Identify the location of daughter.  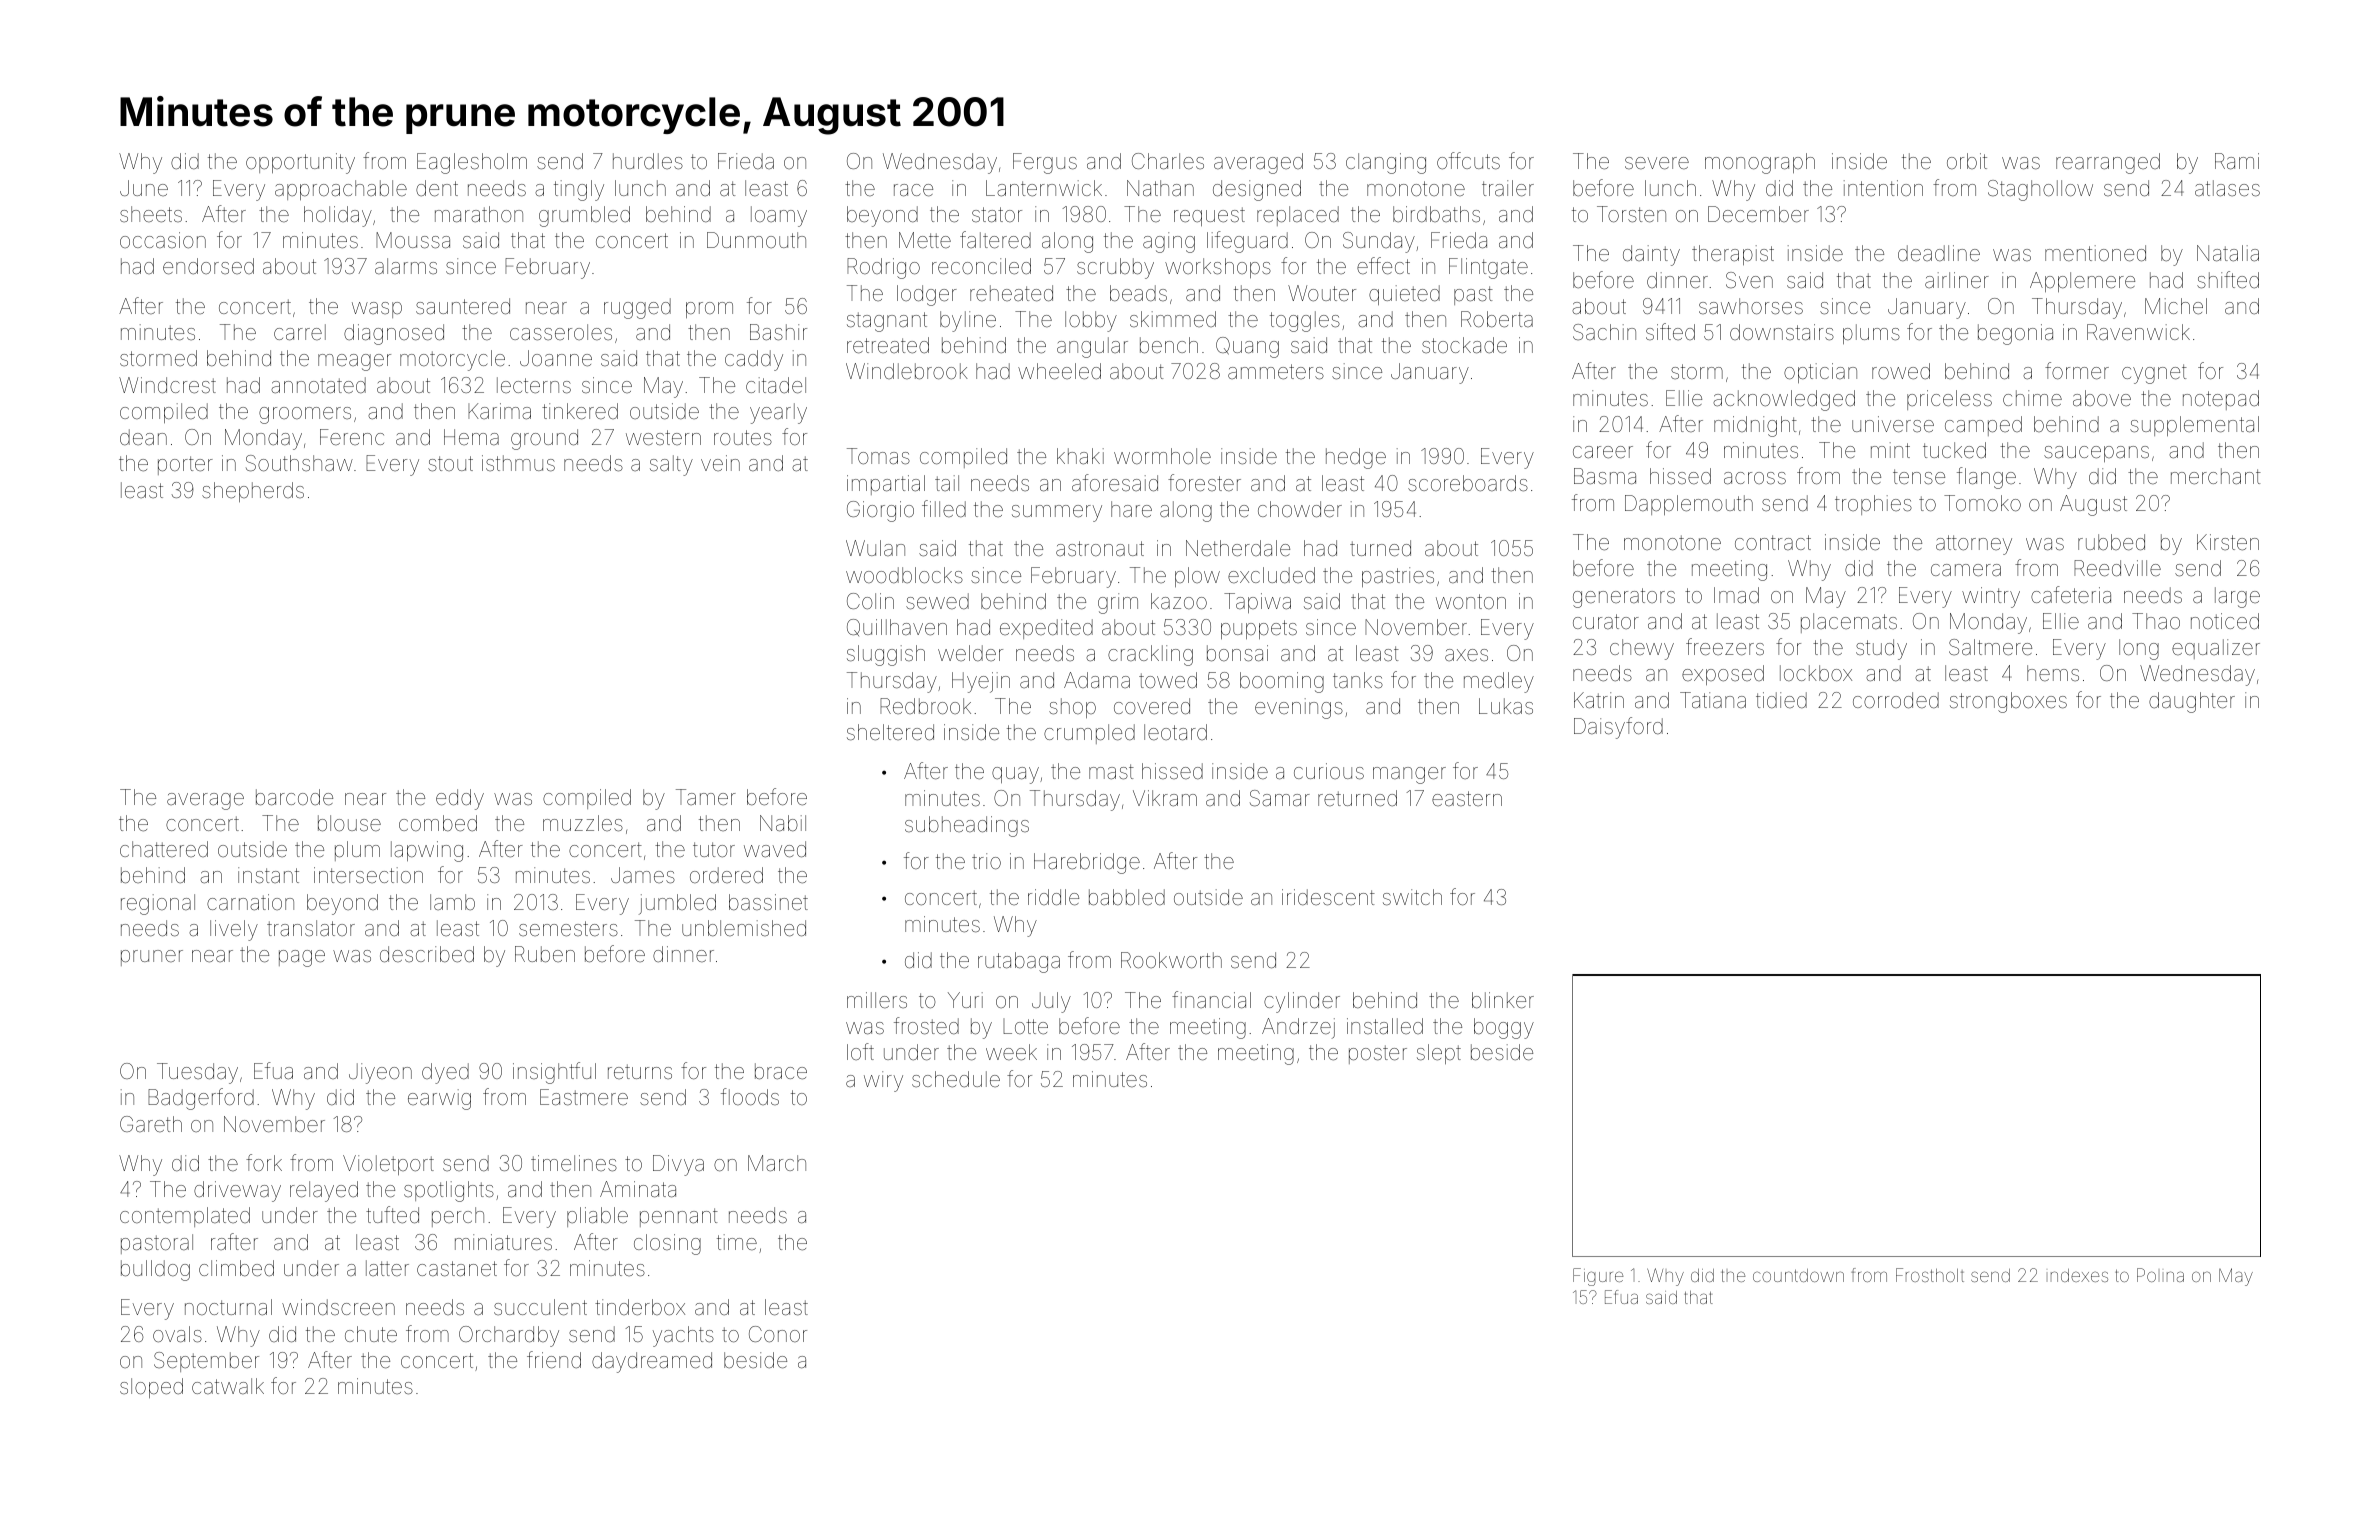
(2192, 702).
